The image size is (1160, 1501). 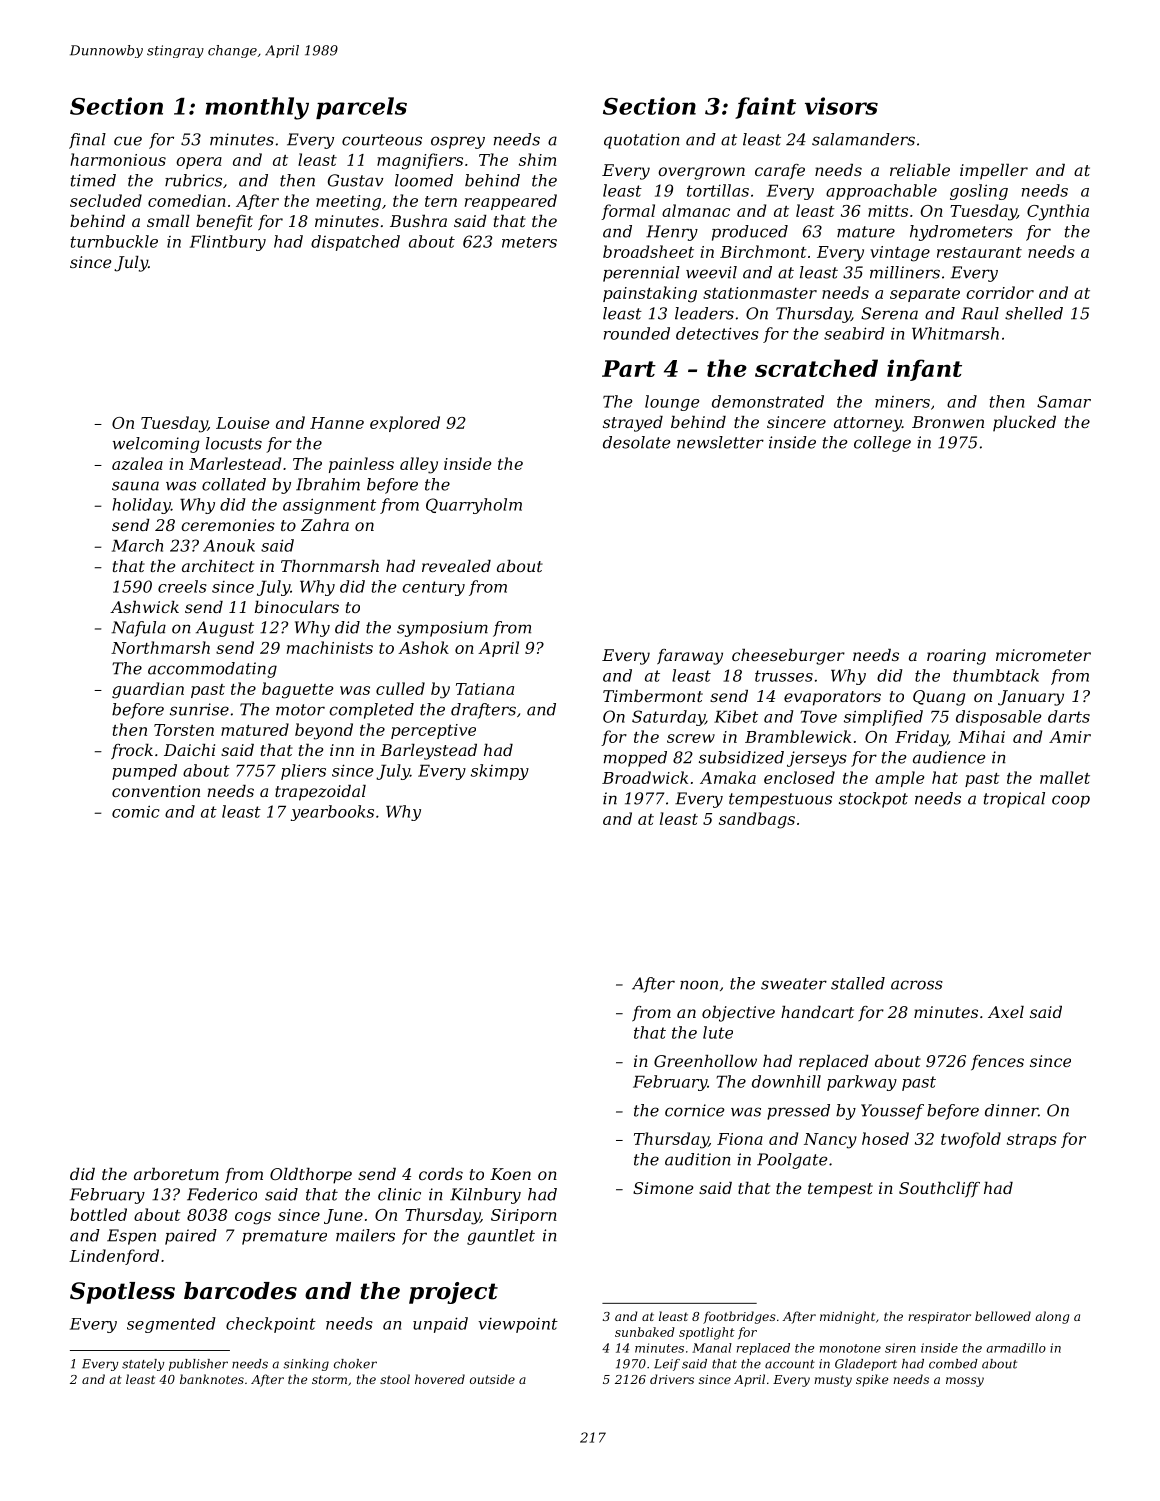 What do you see at coordinates (189, 750) in the screenshot?
I see `Daichi` at bounding box center [189, 750].
